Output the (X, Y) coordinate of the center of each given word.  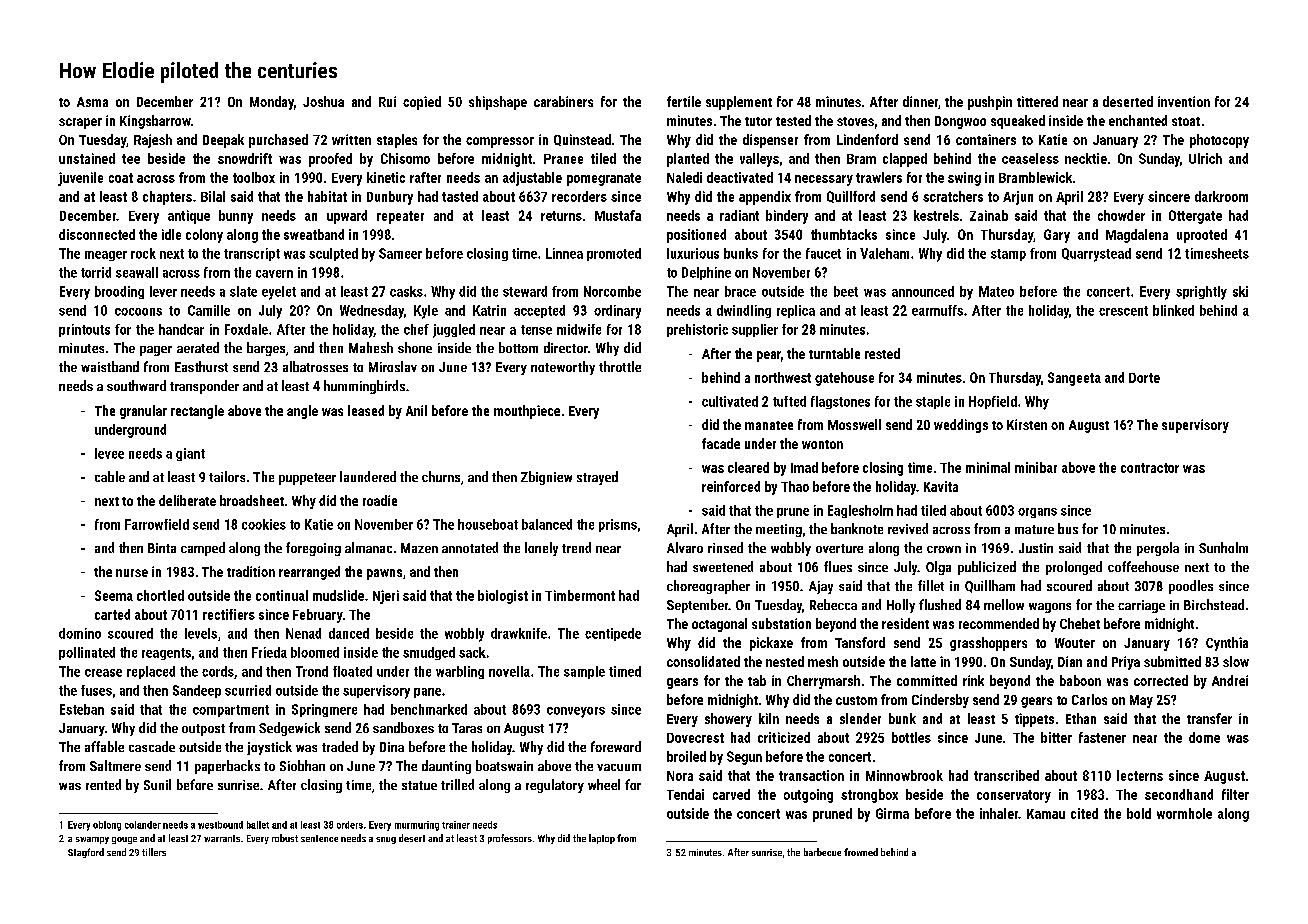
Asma (92, 102)
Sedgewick (289, 729)
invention (1184, 101)
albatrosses (315, 366)
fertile (684, 101)
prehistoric (697, 330)
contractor (1150, 468)
